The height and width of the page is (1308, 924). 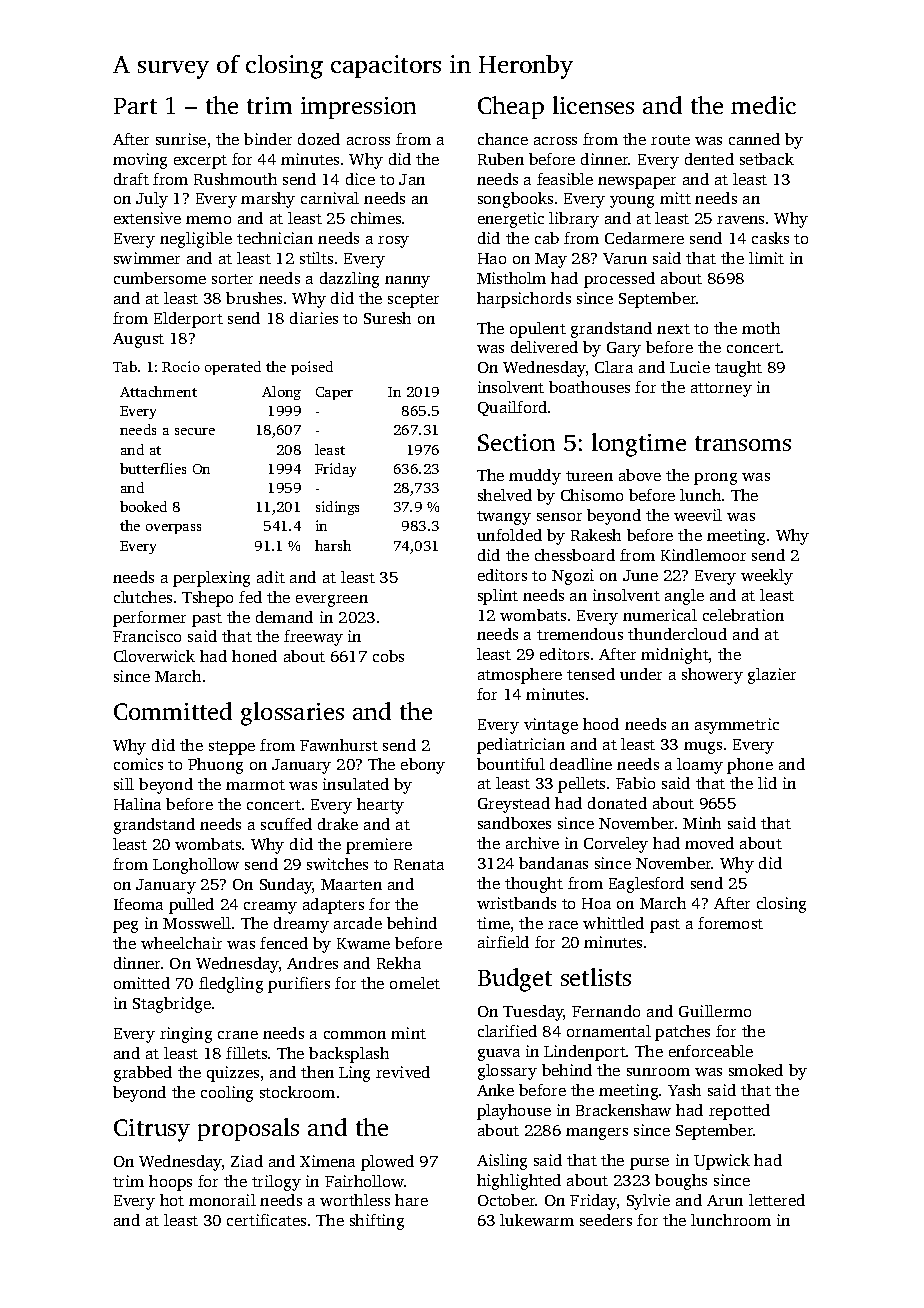 What do you see at coordinates (730, 923) in the page?
I see `foremost` at bounding box center [730, 923].
